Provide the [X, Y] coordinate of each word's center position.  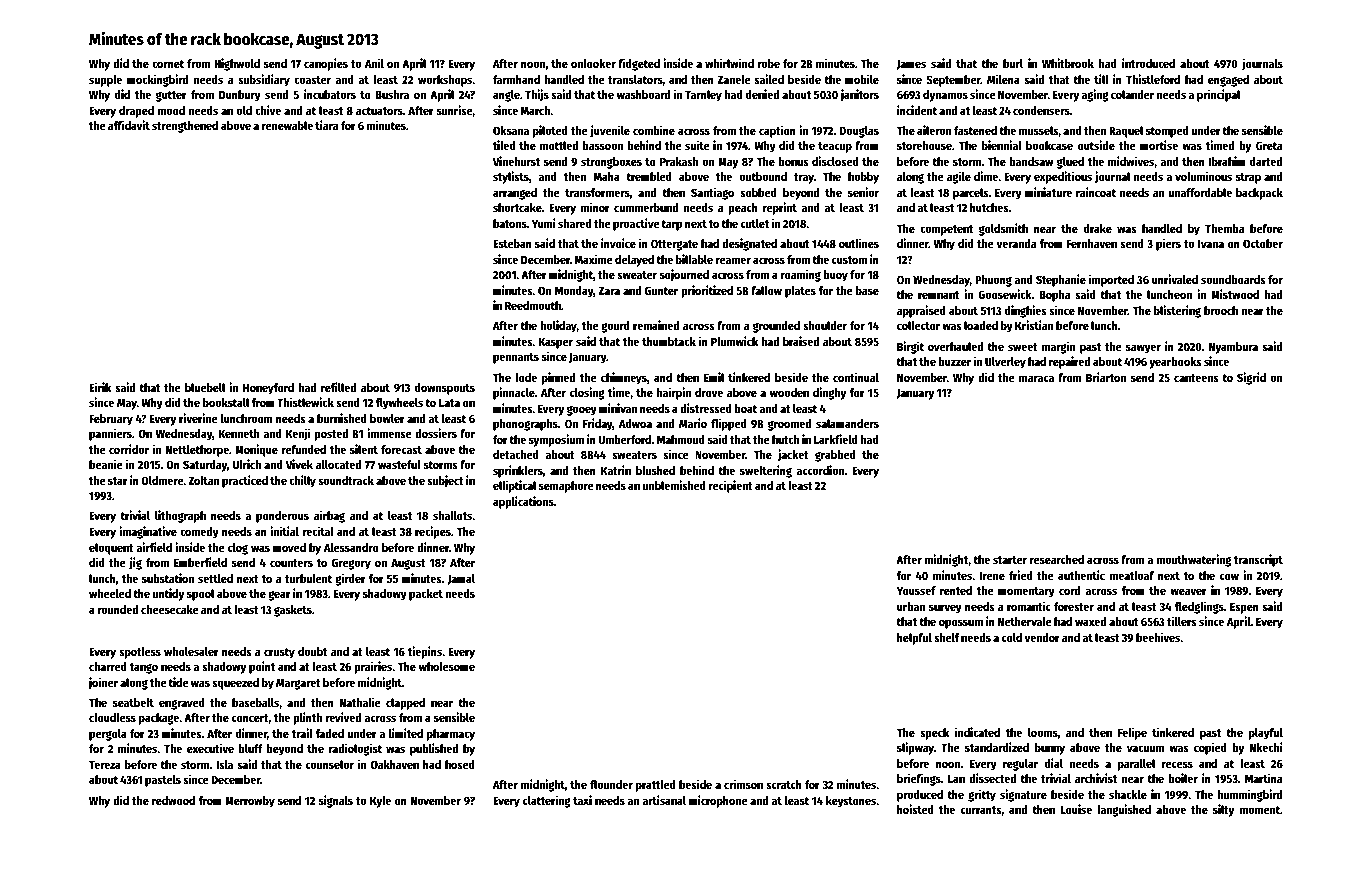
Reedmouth [533, 305]
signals [336, 801]
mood [171, 110]
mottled [559, 145]
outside [1096, 145]
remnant [938, 295]
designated [749, 244]
